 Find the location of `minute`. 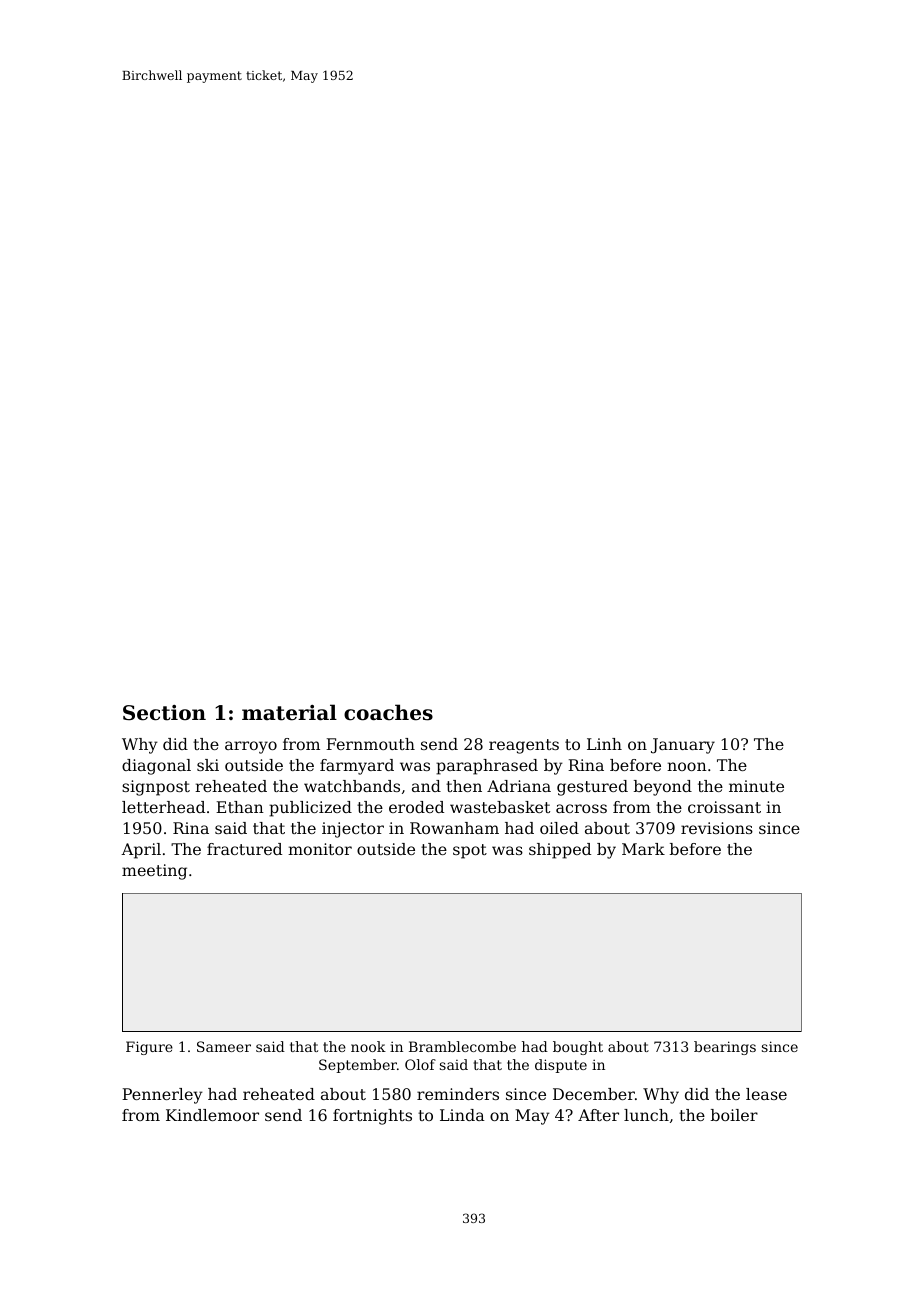

minute is located at coordinates (756, 786).
